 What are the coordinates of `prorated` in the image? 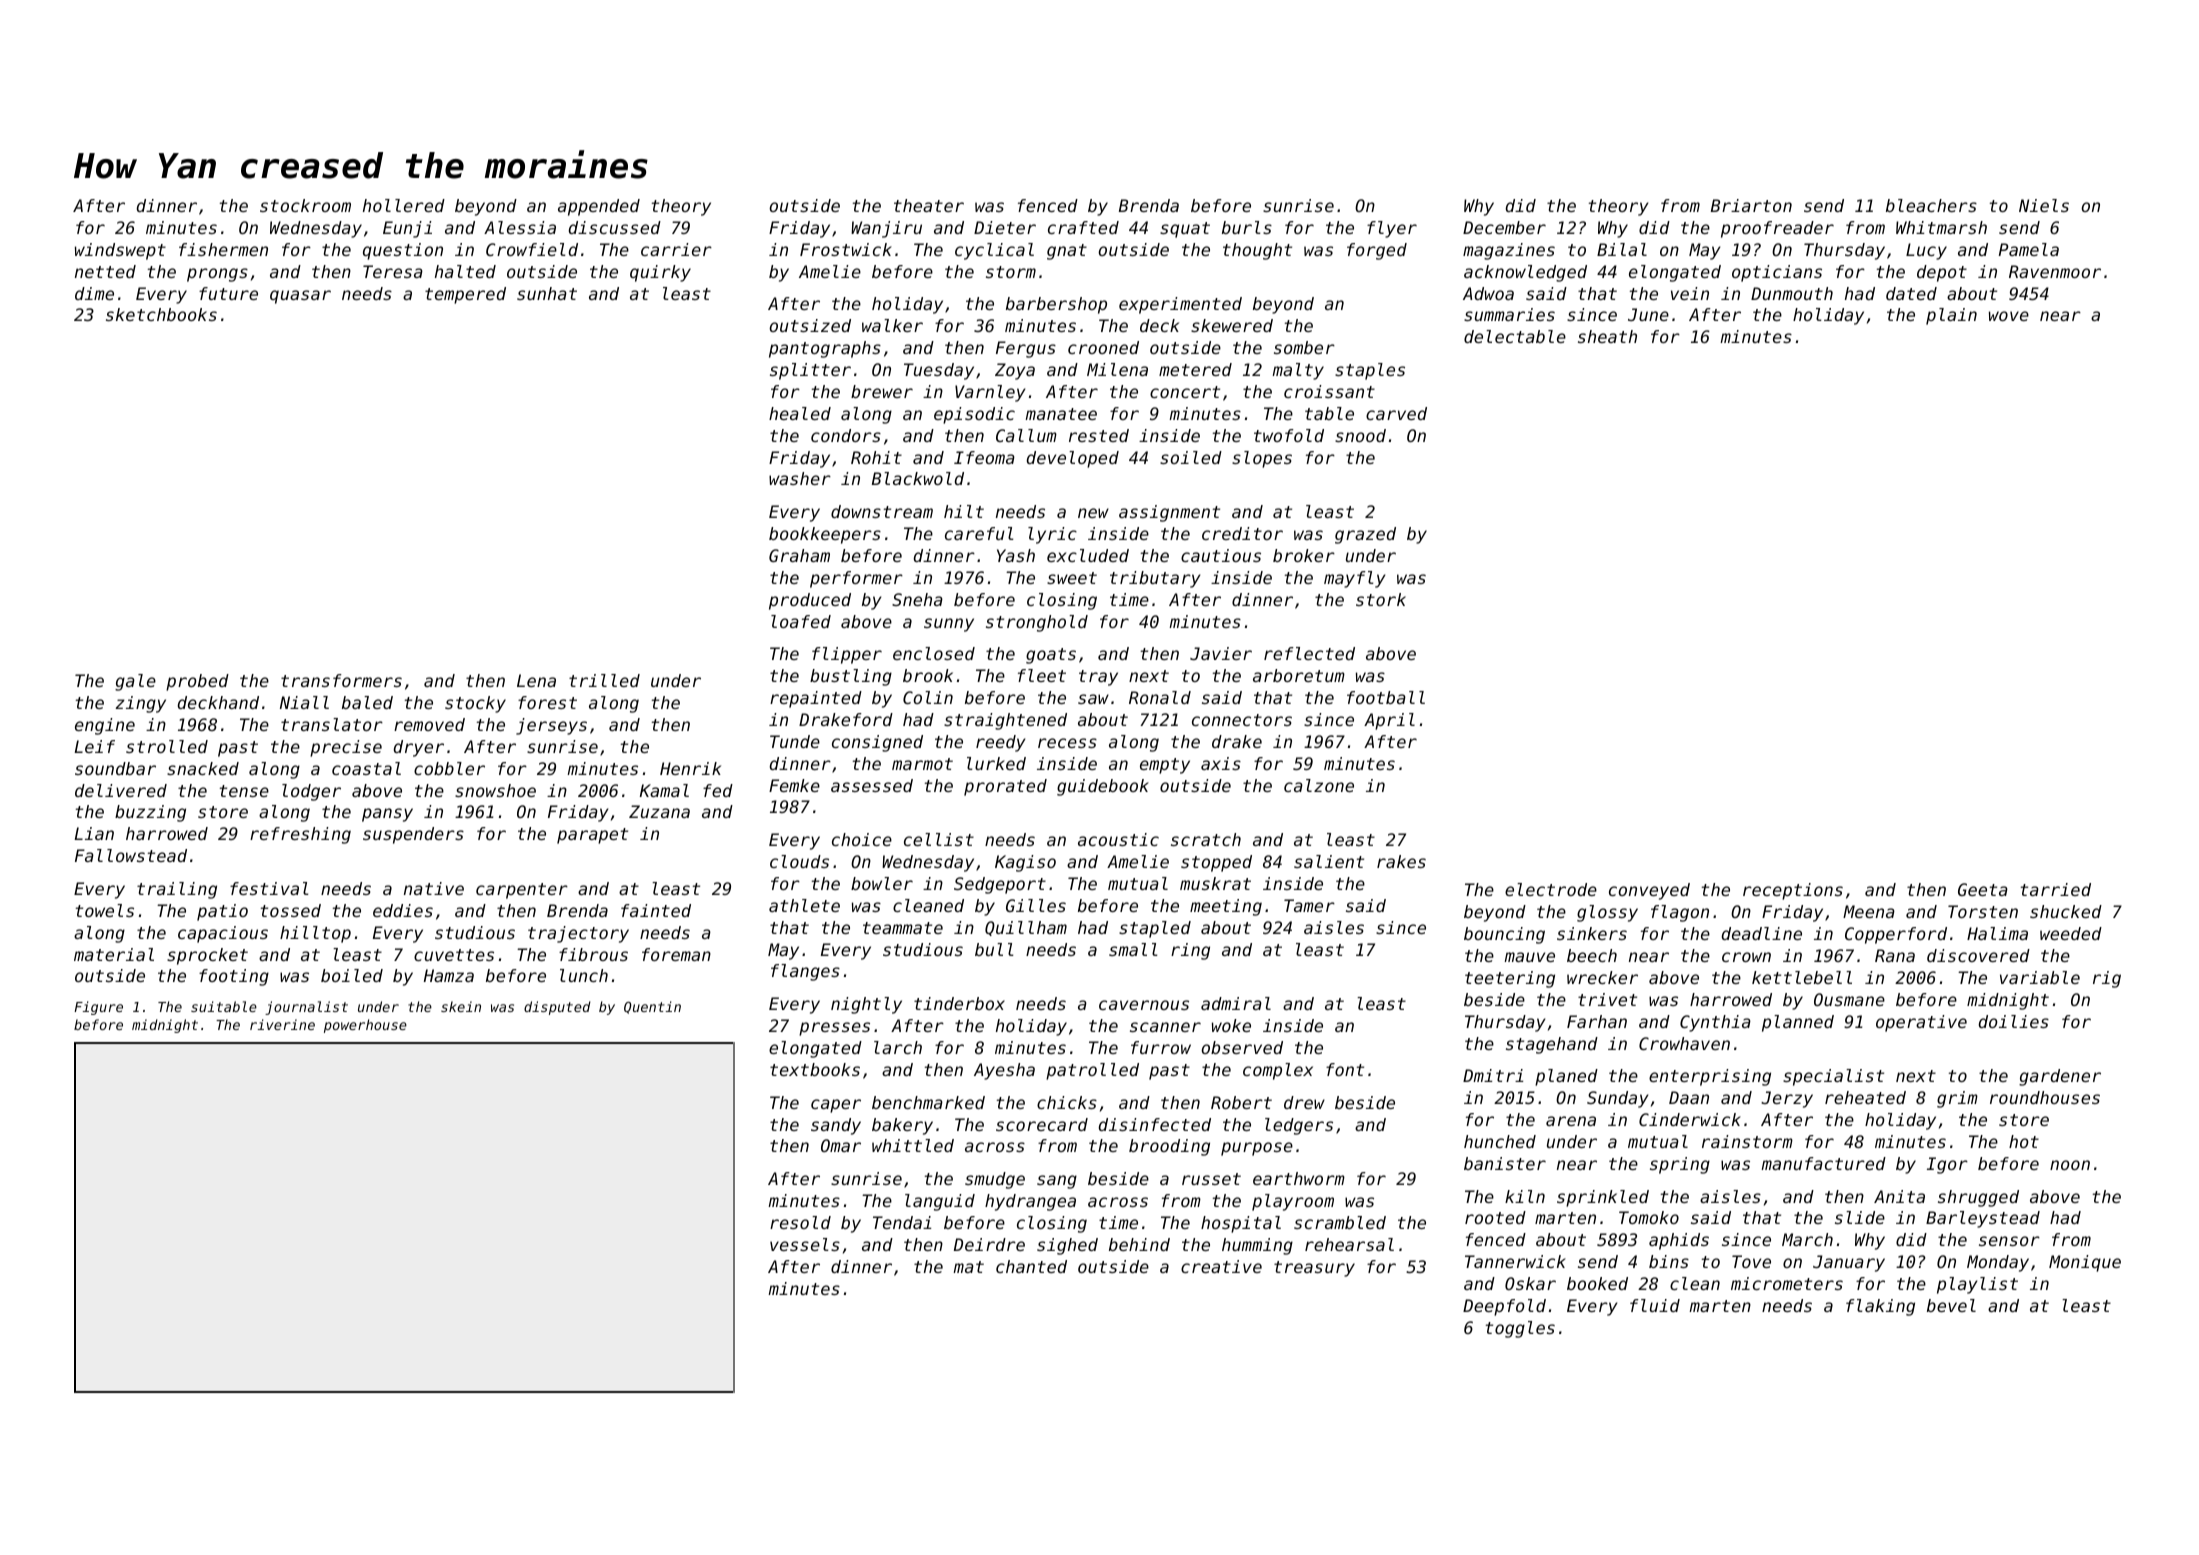 It's located at (1005, 787).
